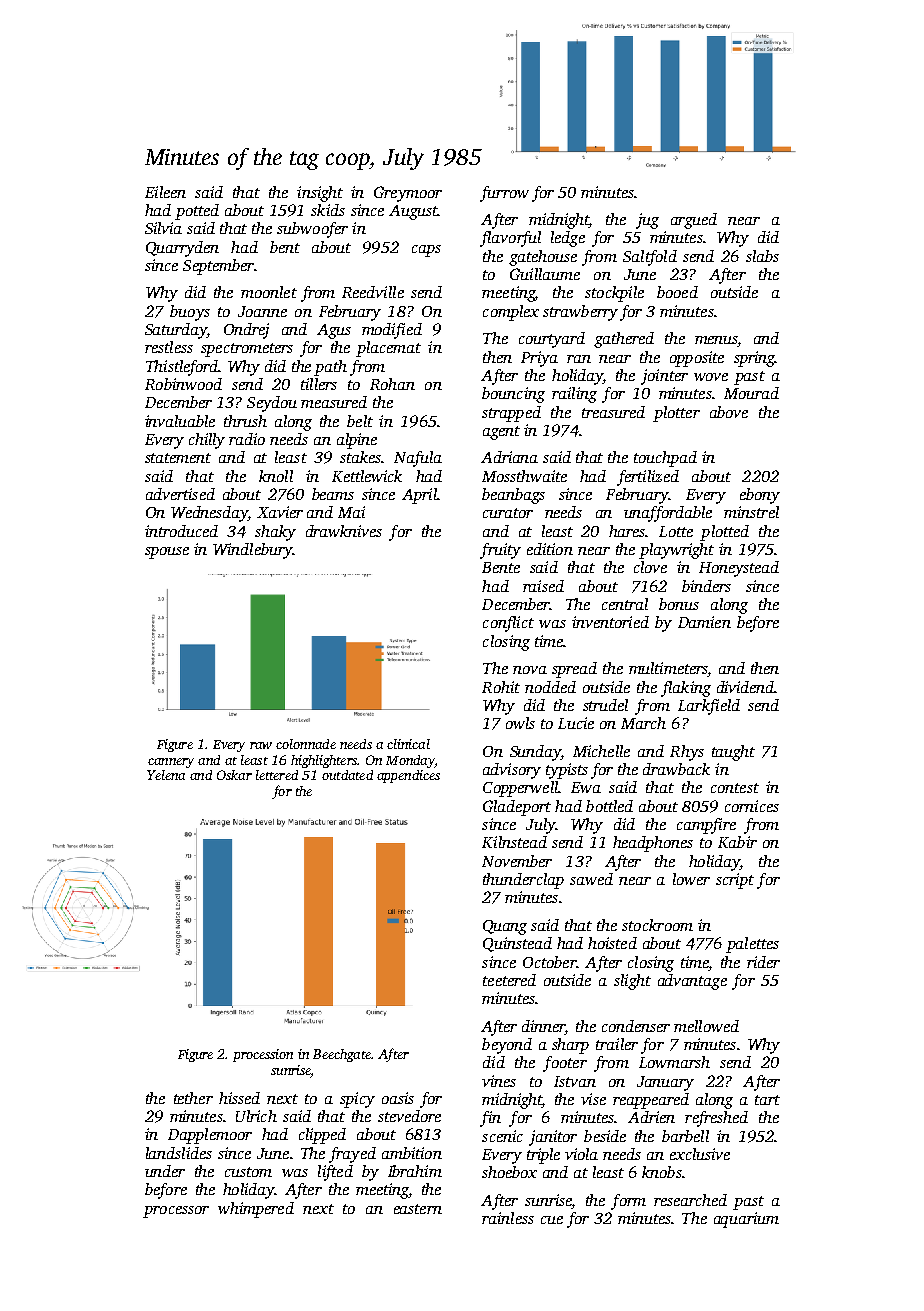  Describe the element at coordinates (418, 459) in the image. I see `Nafula` at that location.
